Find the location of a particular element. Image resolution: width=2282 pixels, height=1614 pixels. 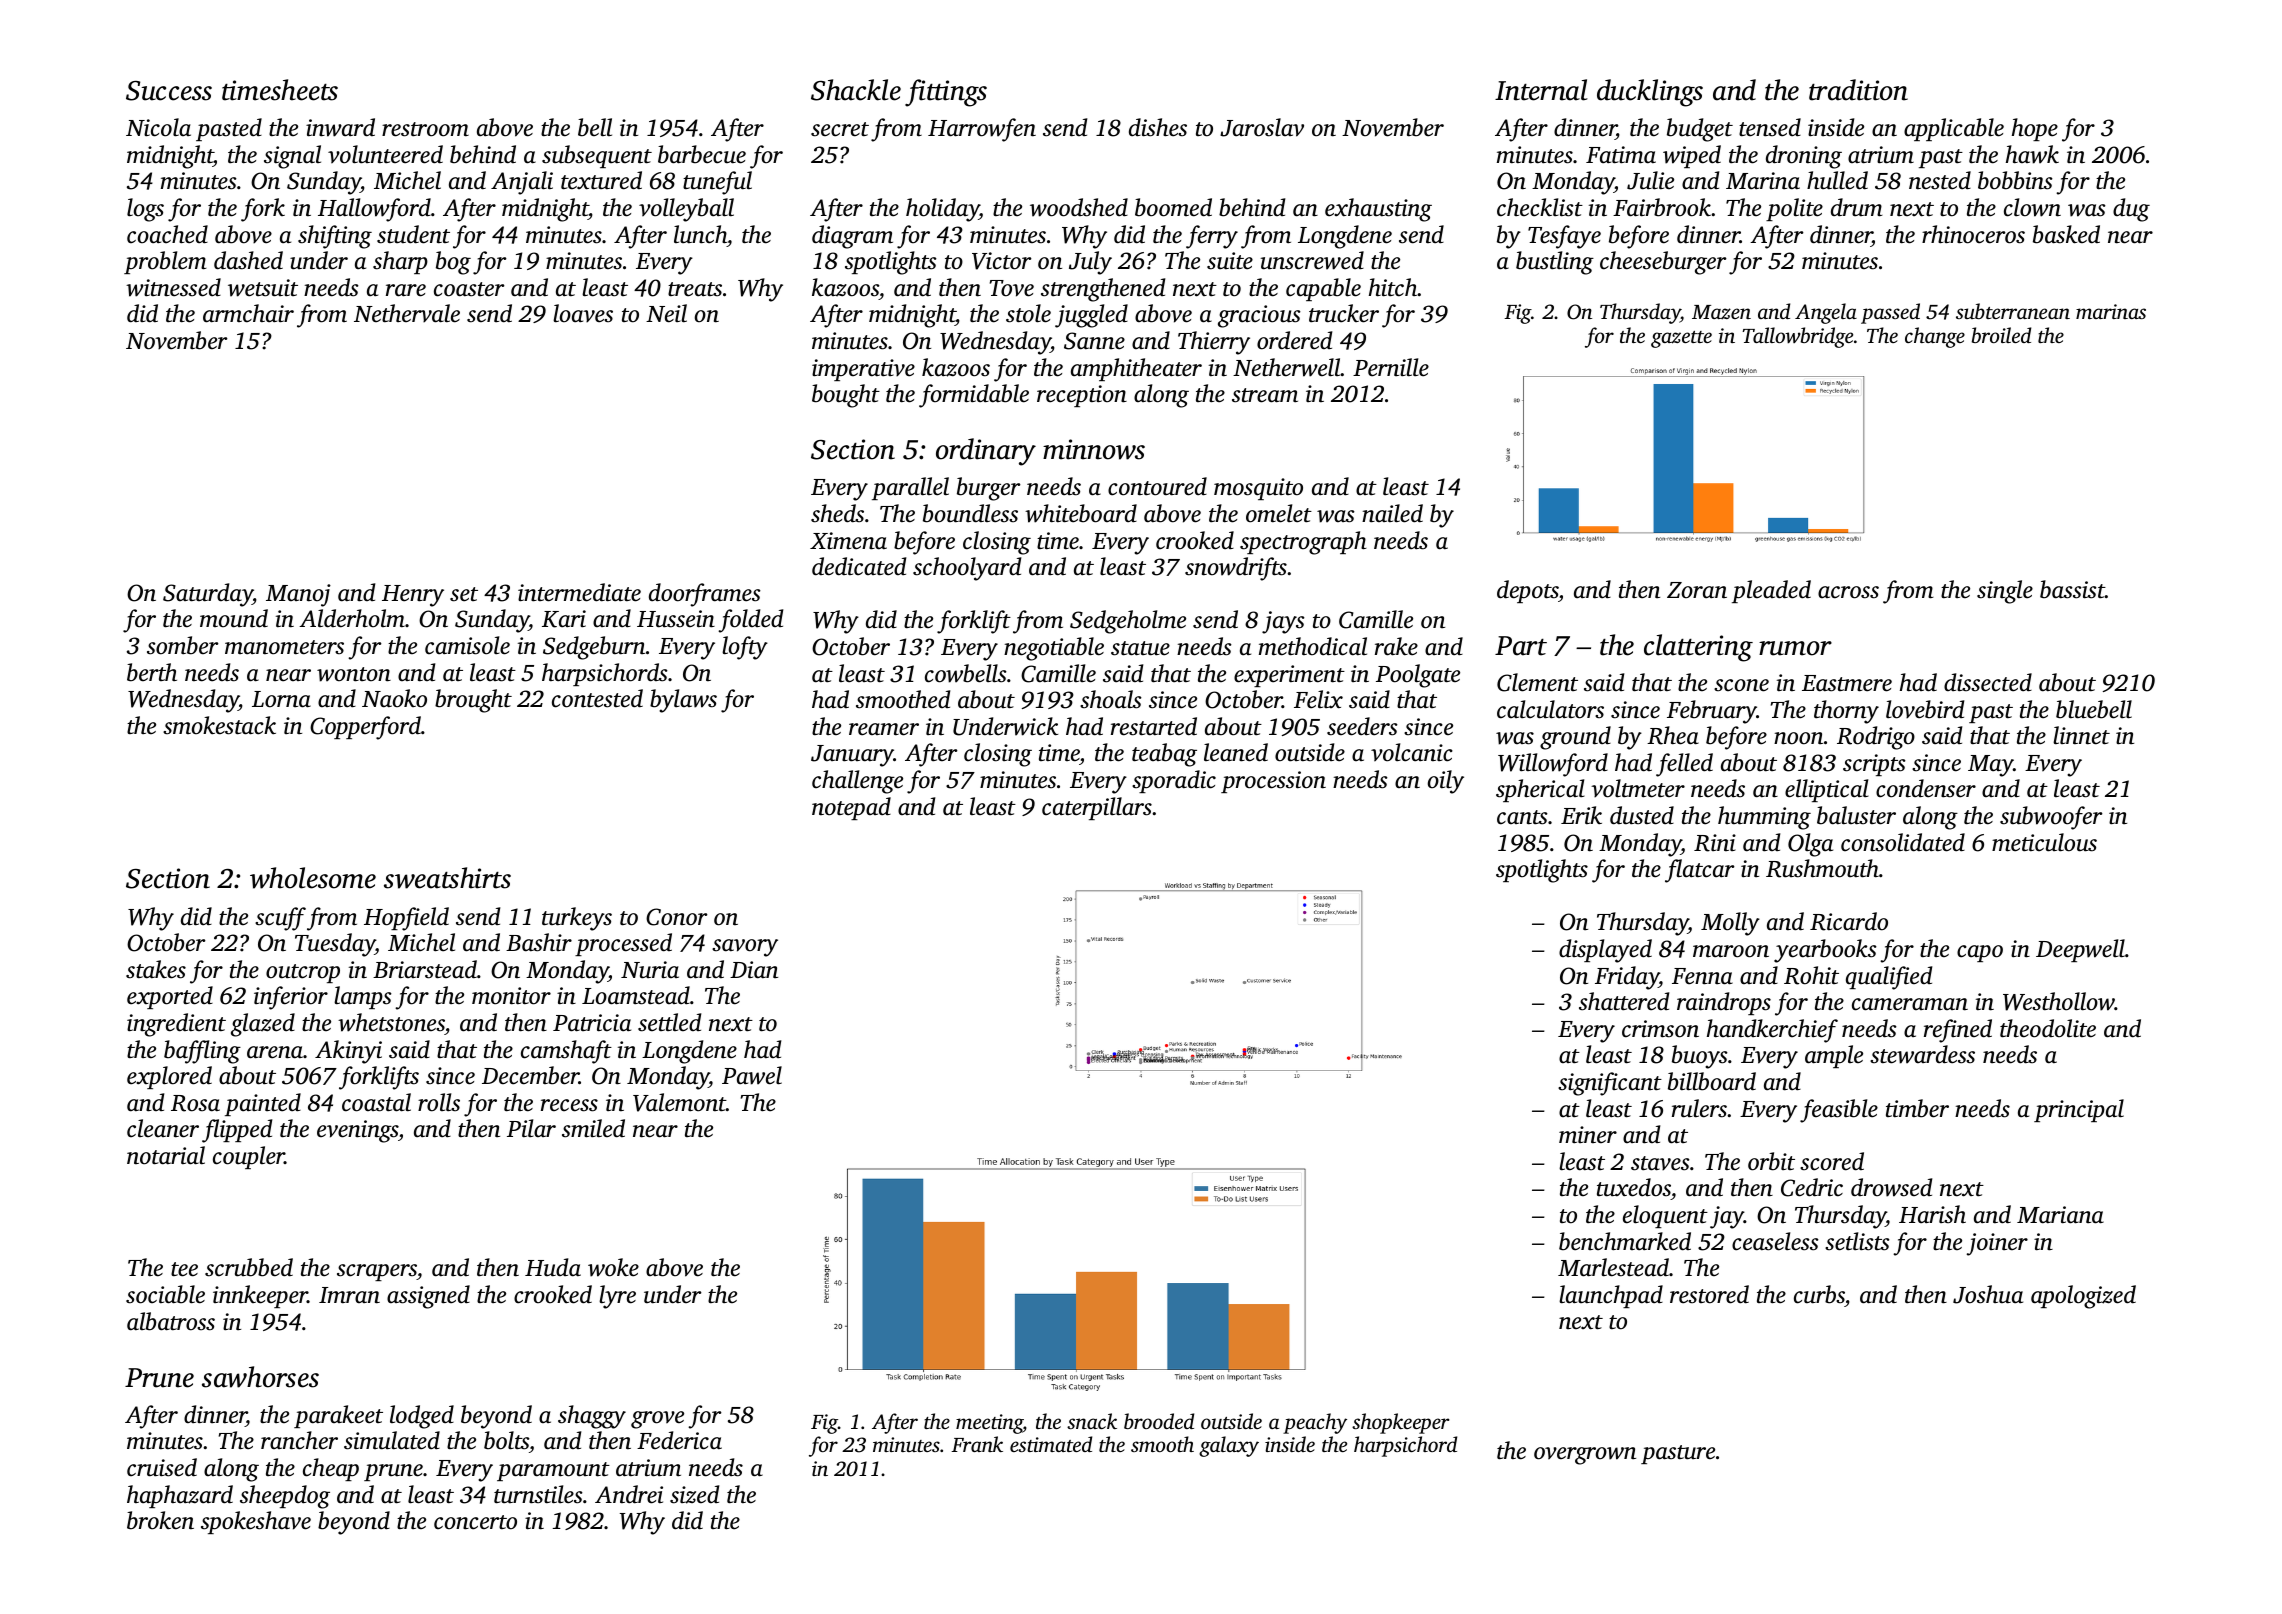

dishes is located at coordinates (1158, 127).
